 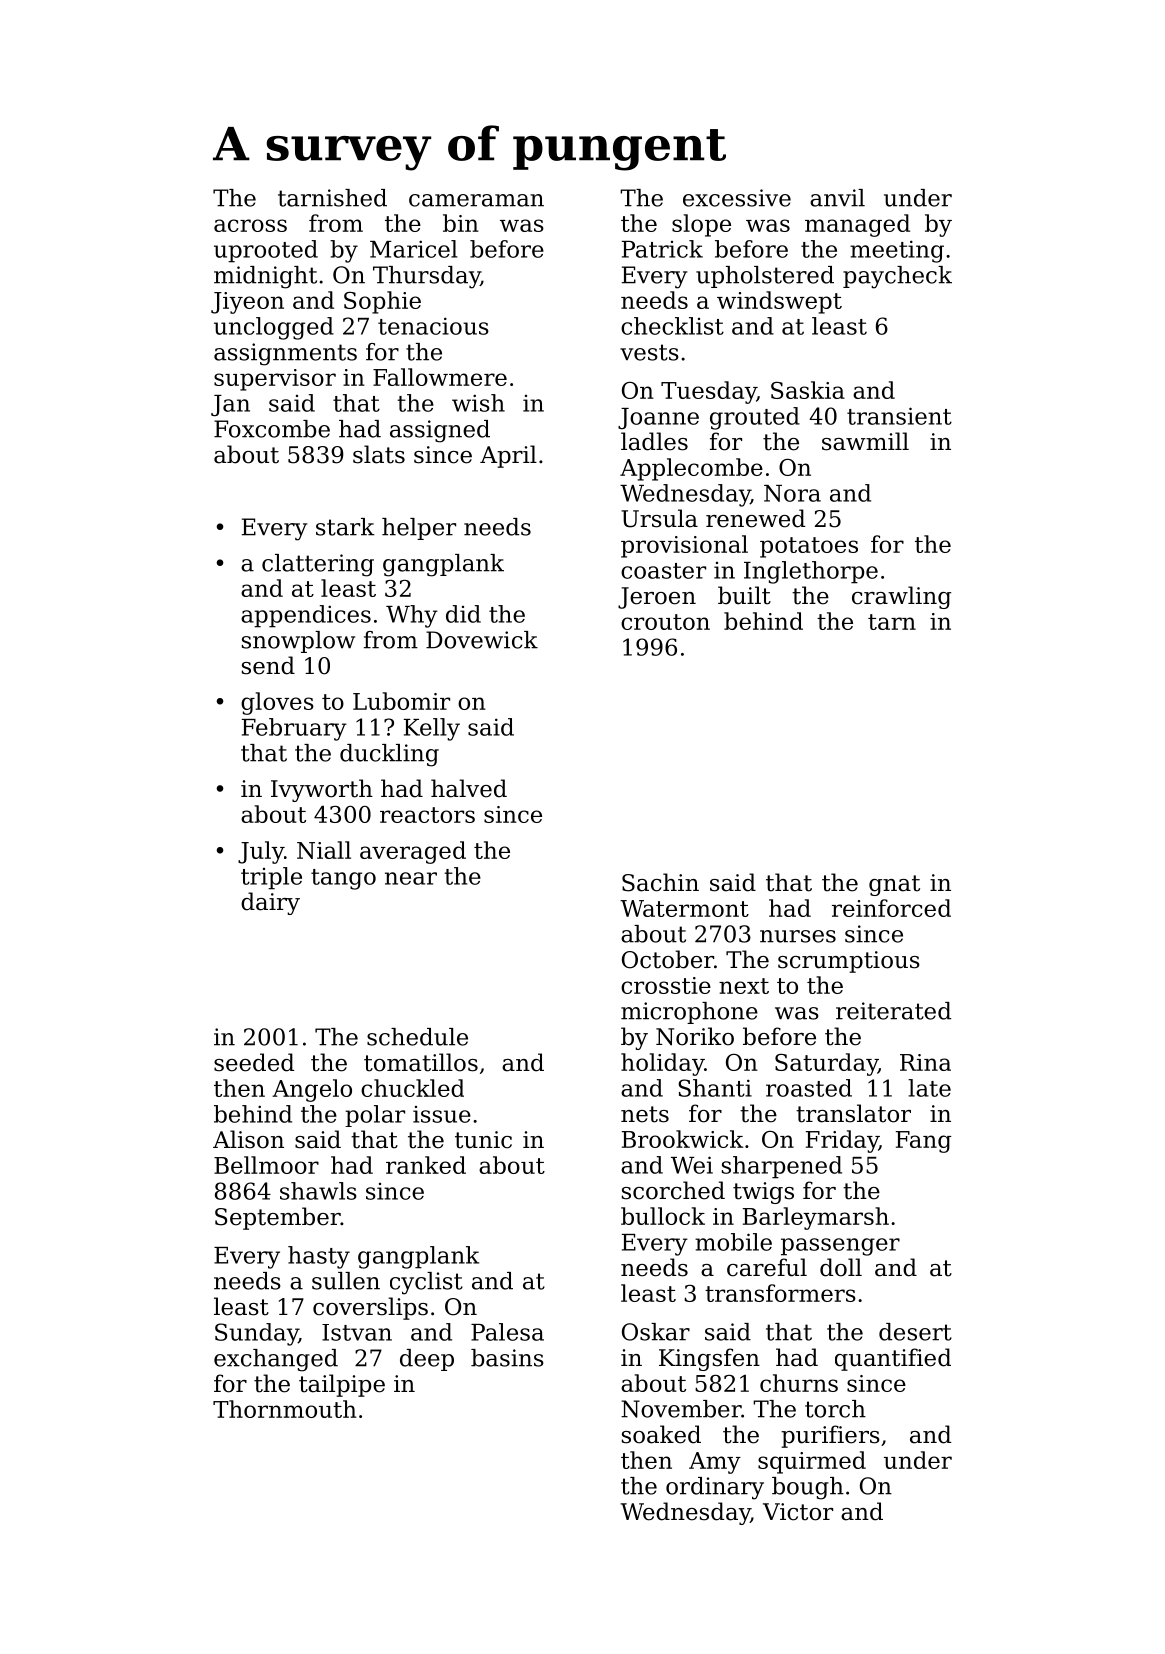 I want to click on Bellmoor, so click(x=266, y=1165).
